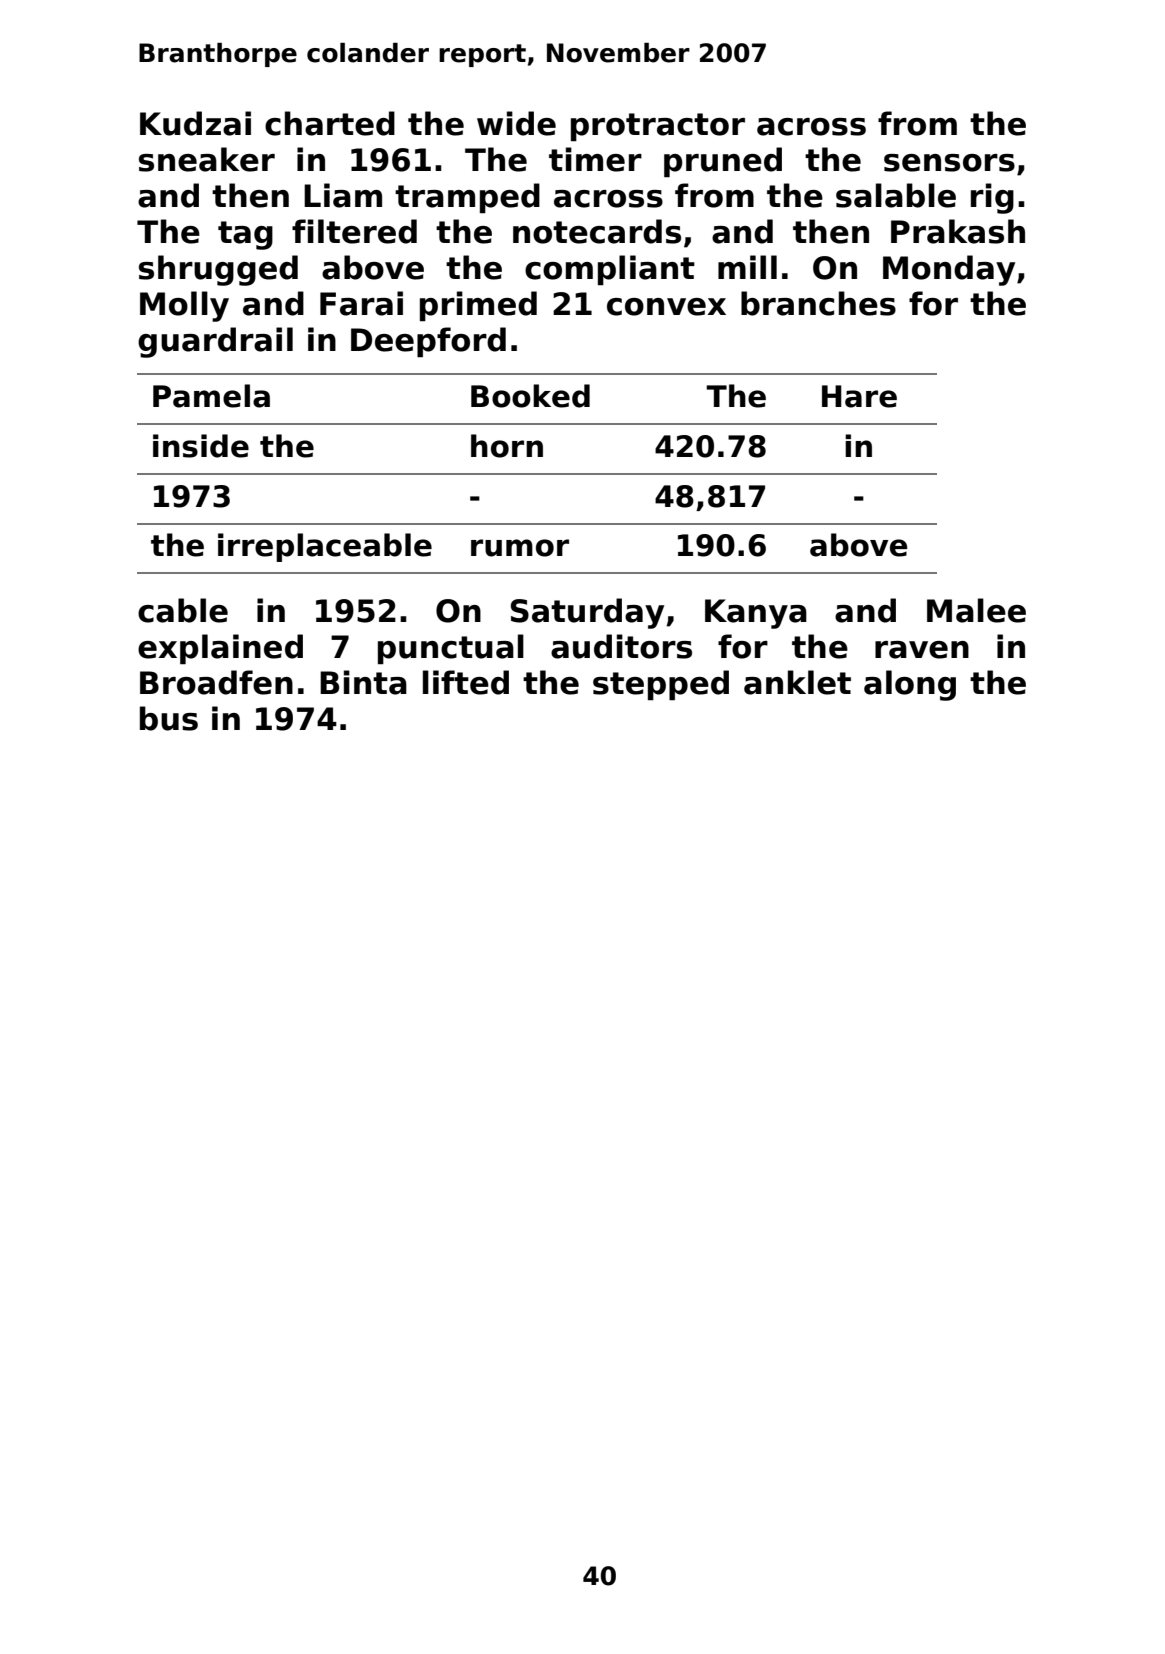 This screenshot has height=1654, width=1165. What do you see at coordinates (747, 267) in the screenshot?
I see `mill` at bounding box center [747, 267].
